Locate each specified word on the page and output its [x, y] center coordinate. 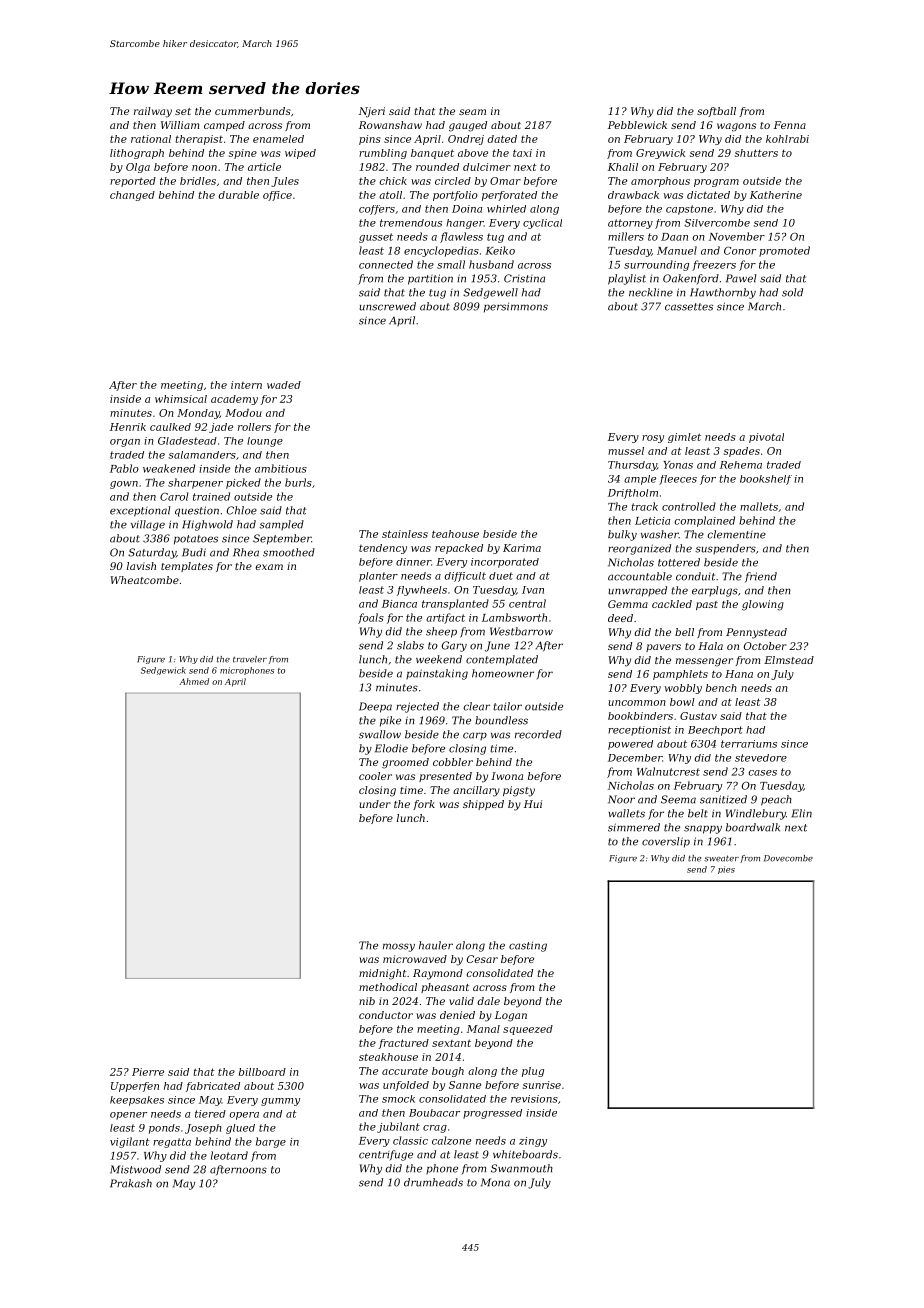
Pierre [148, 1072]
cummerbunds [253, 111]
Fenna [790, 125]
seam [472, 112]
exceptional [140, 511]
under [375, 804]
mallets [759, 506]
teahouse [455, 534]
